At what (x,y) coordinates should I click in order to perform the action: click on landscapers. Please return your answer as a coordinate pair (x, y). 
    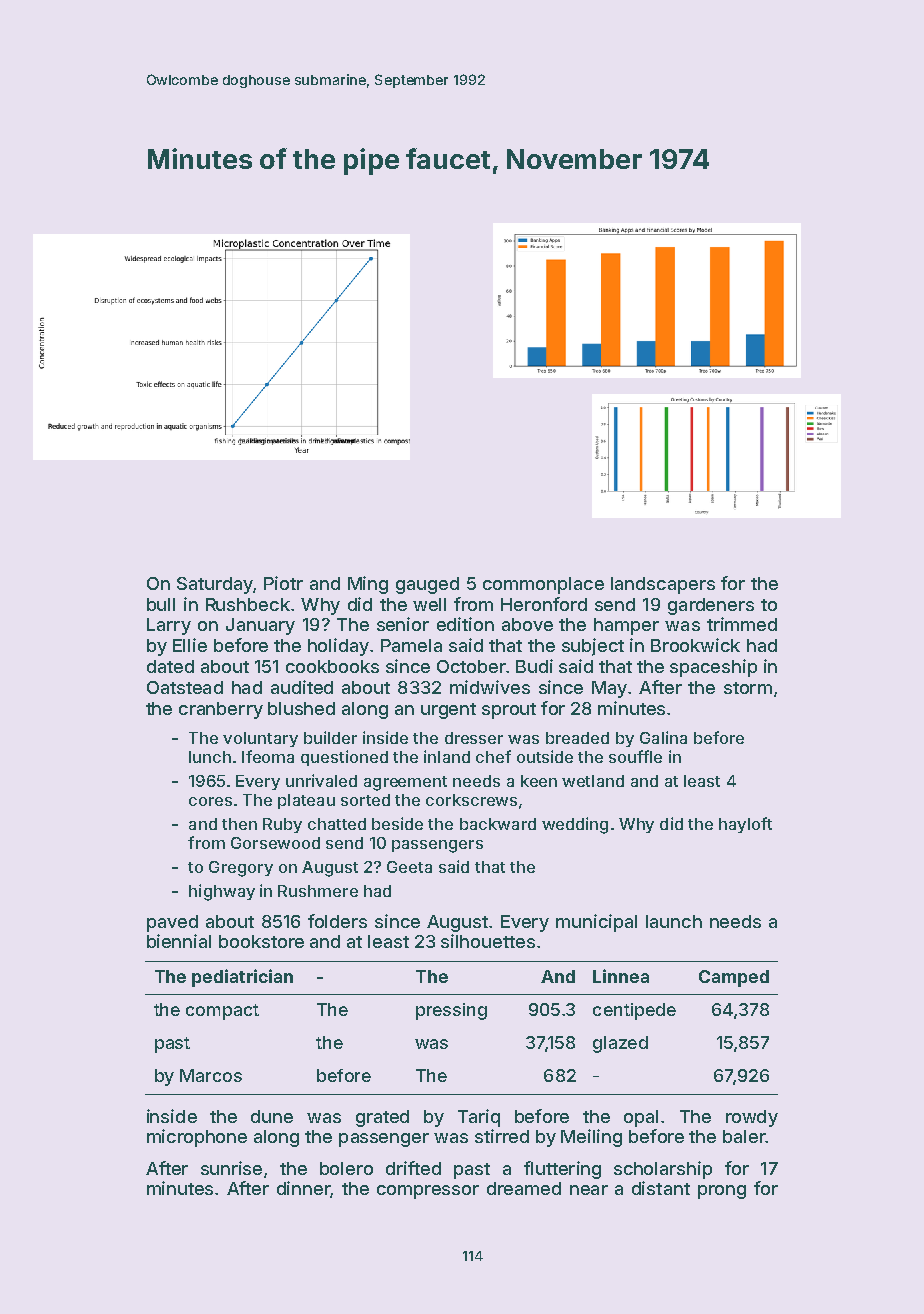
    Looking at the image, I should click on (663, 585).
